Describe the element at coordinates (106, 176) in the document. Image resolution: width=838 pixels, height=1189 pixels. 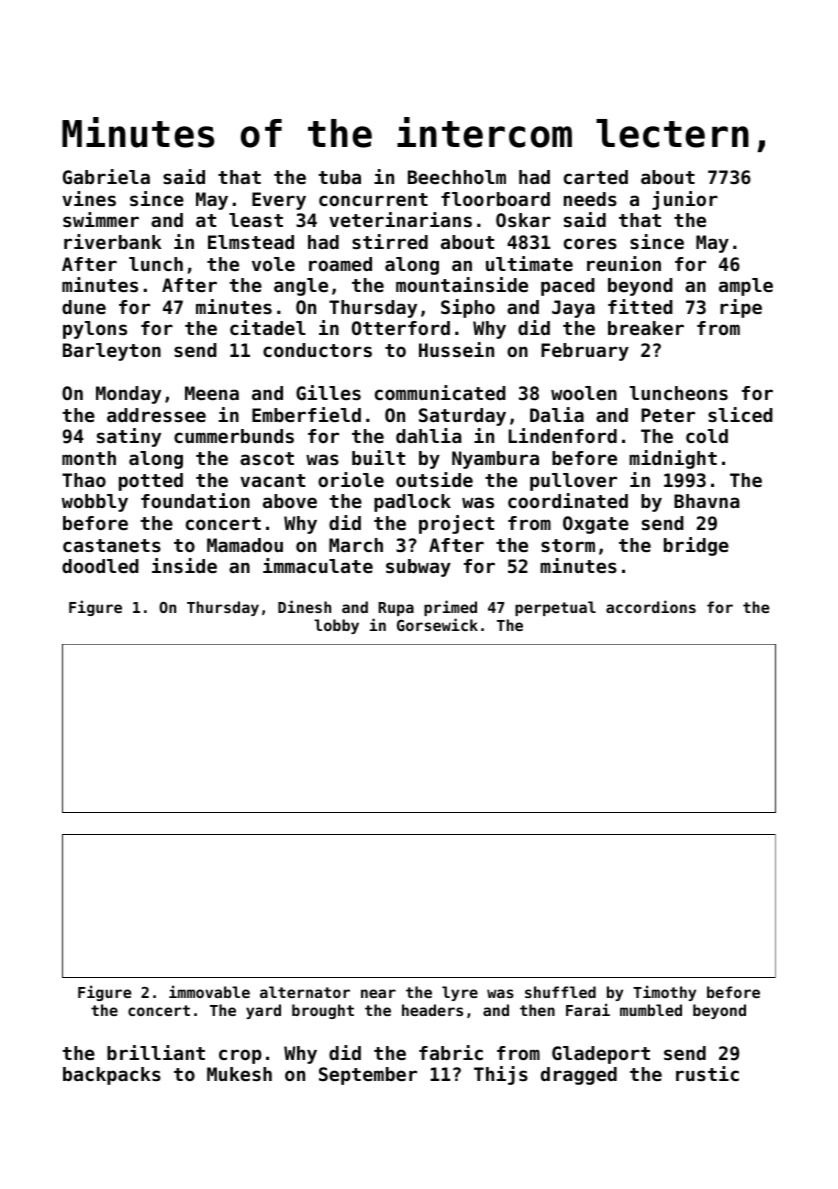
I see `Gabriela` at that location.
